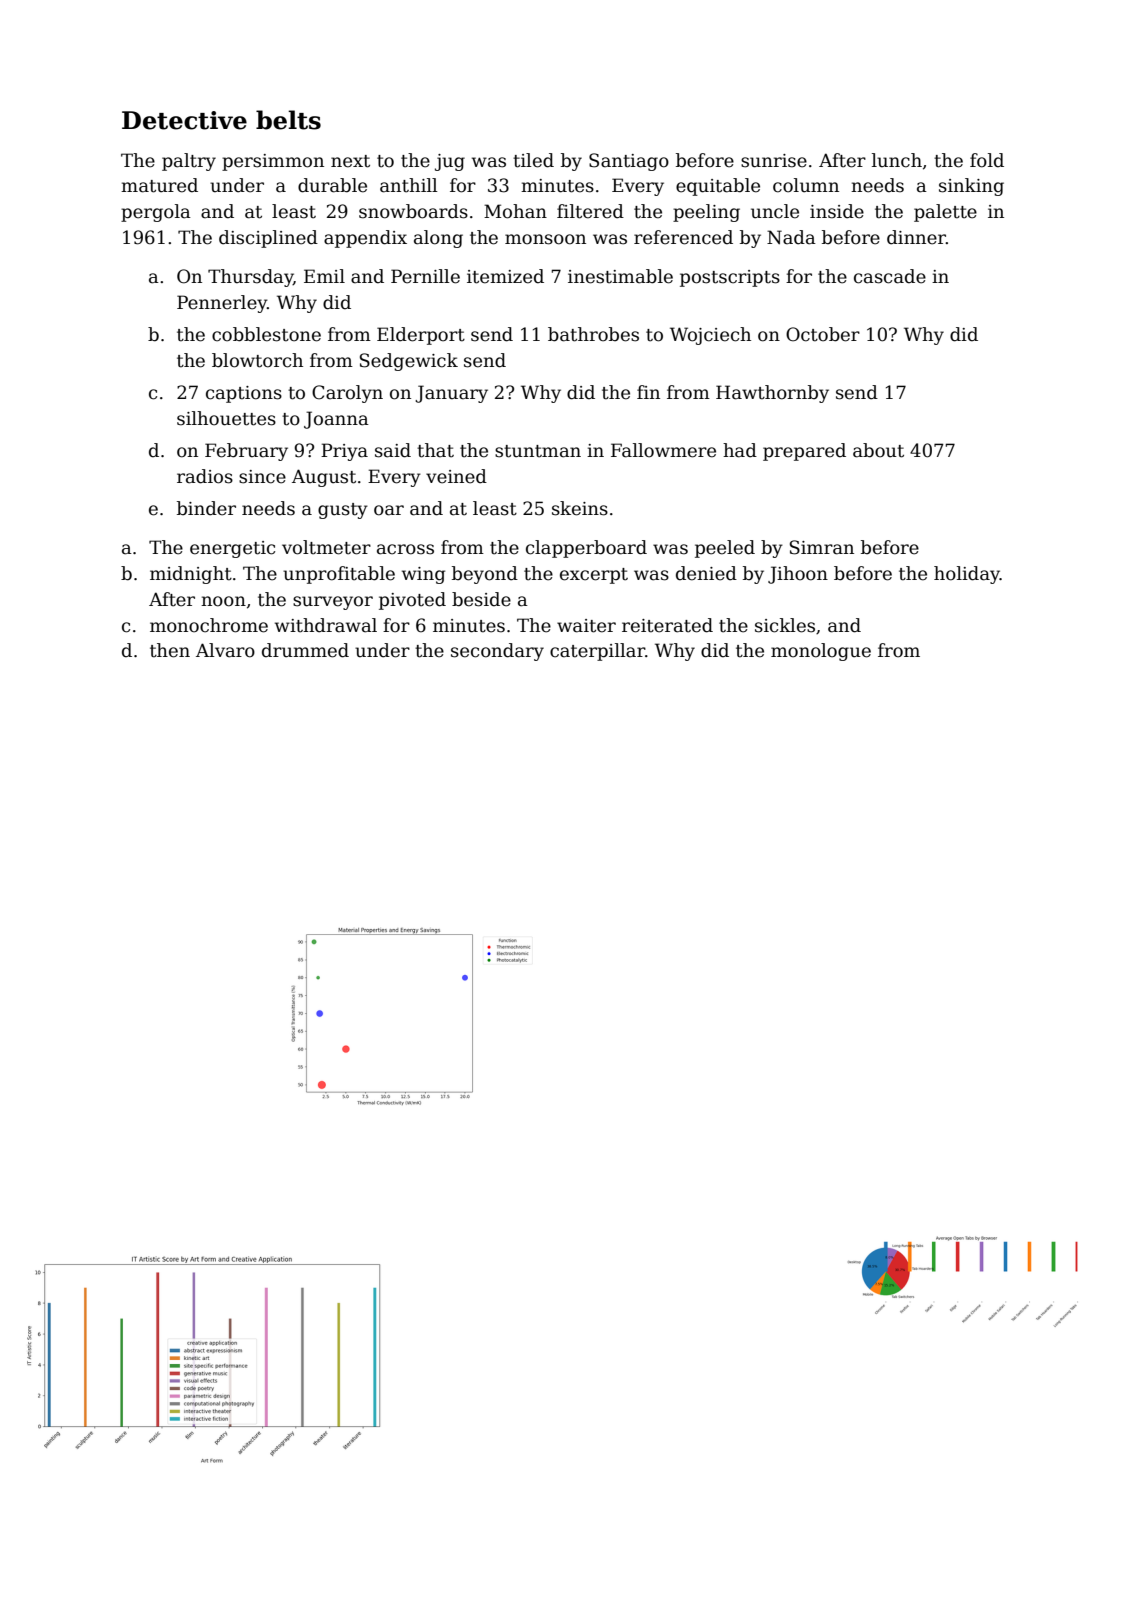 This image has height=1600, width=1126. Describe the element at coordinates (967, 575) in the image. I see `holiday` at that location.
